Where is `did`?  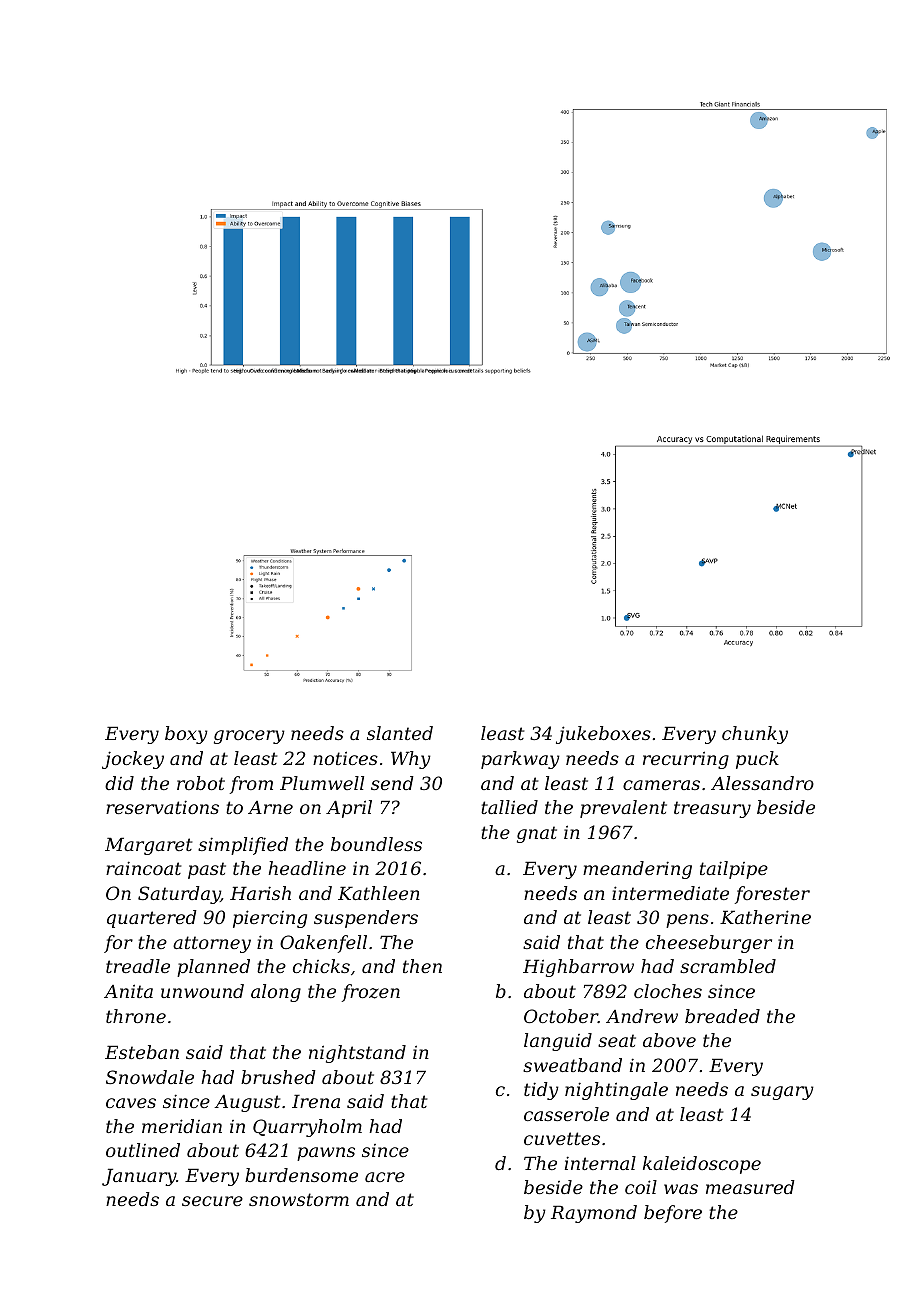 did is located at coordinates (119, 783).
